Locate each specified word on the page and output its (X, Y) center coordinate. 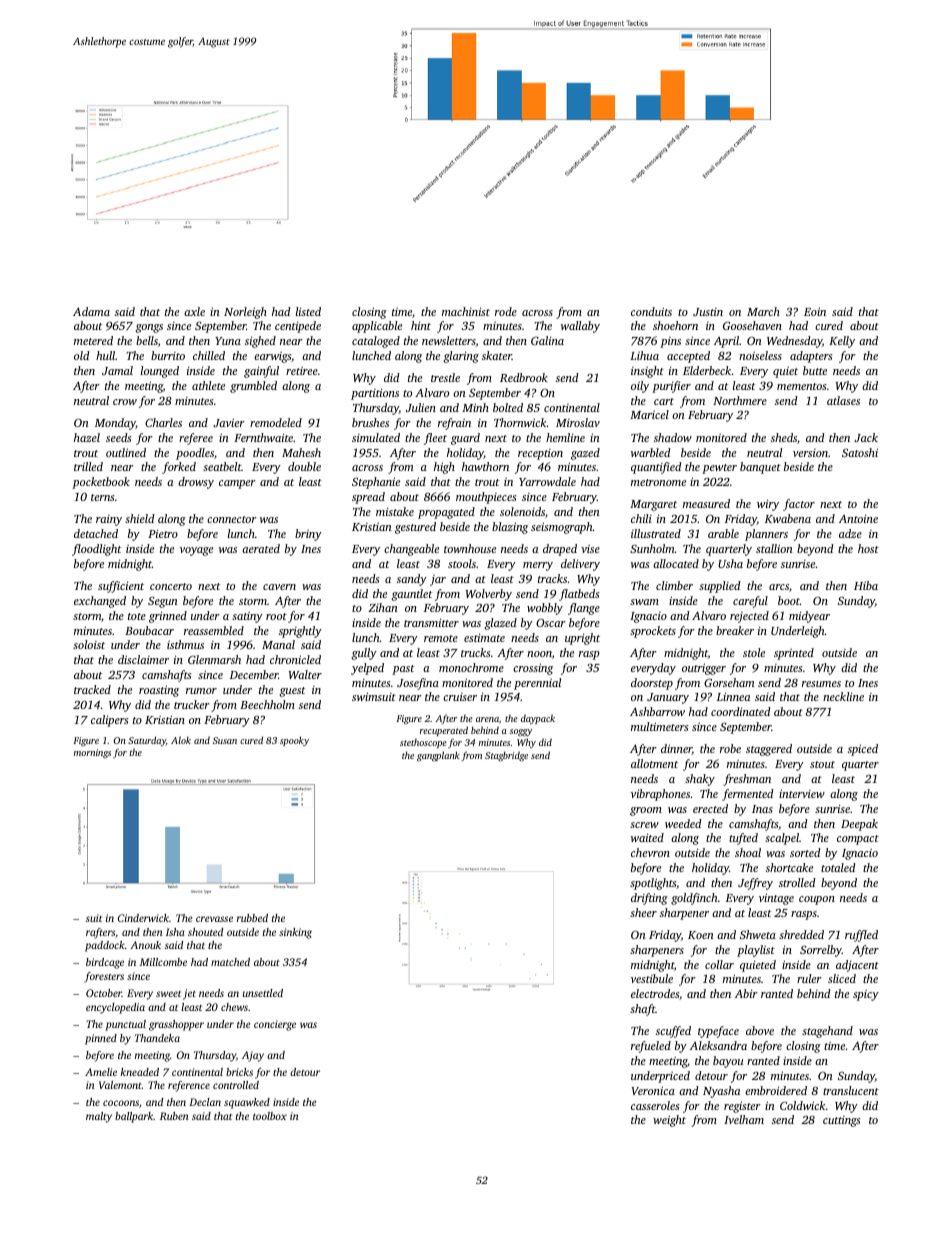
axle (194, 311)
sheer (643, 912)
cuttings (842, 1121)
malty (99, 1117)
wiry (768, 505)
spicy (866, 995)
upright (582, 639)
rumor (201, 691)
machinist (466, 311)
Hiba (866, 585)
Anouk (145, 945)
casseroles (655, 1105)
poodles (195, 454)
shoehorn (675, 325)
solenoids (522, 511)
